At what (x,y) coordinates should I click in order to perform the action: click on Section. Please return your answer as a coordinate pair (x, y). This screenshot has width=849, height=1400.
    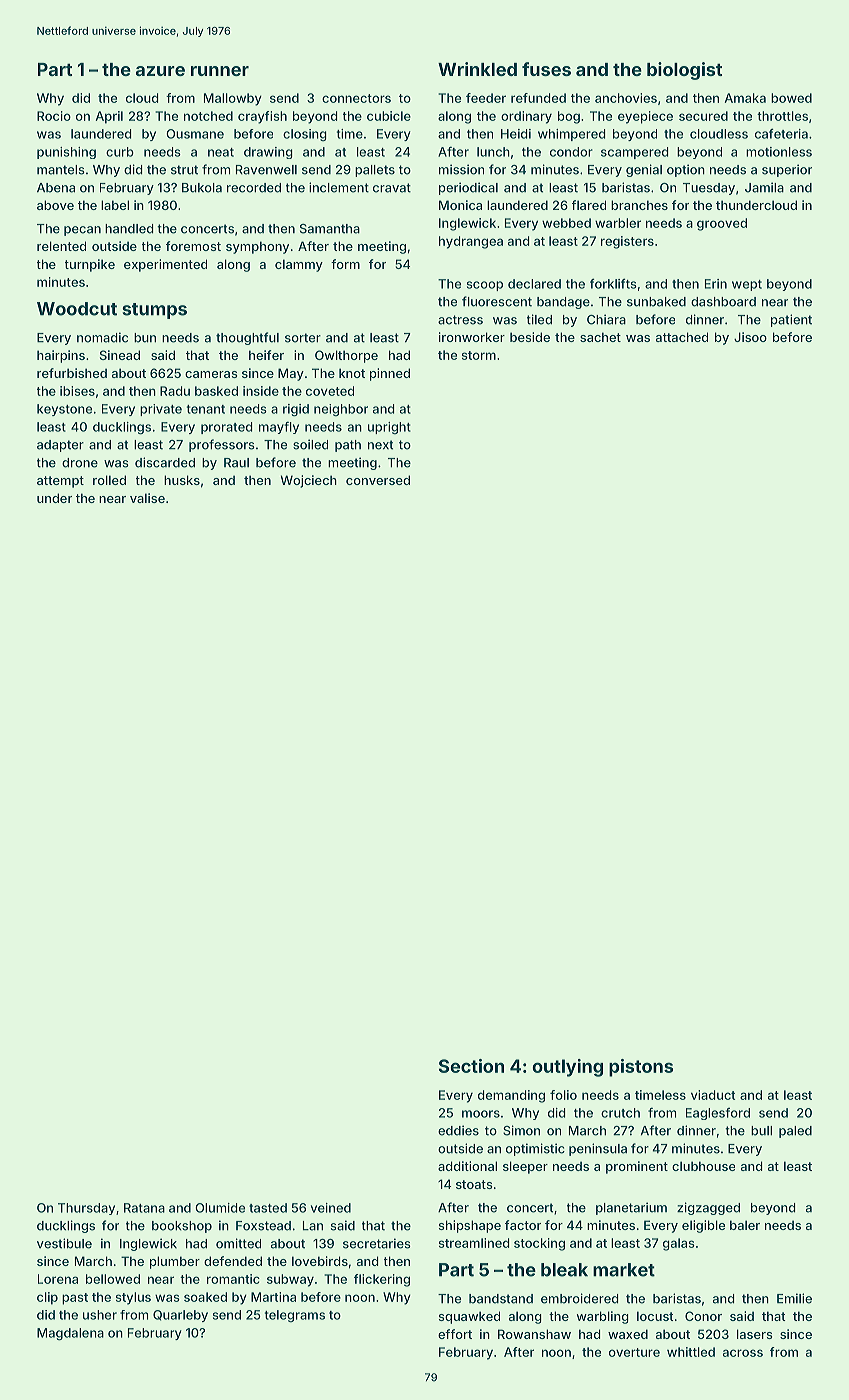
    Looking at the image, I should click on (471, 1066).
